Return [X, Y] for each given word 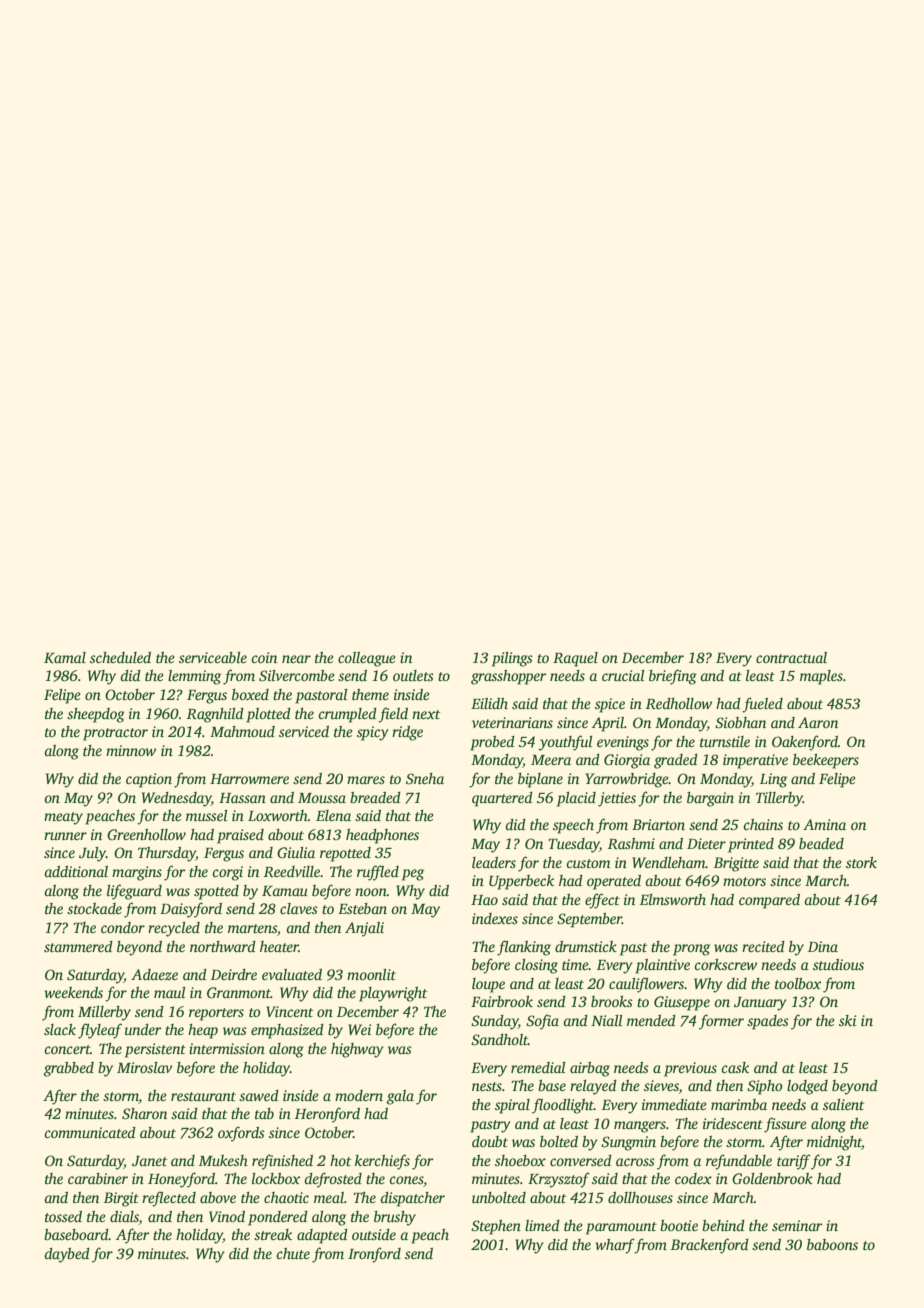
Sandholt [499, 1040]
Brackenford [710, 1246]
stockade [94, 908]
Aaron [818, 722]
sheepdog [96, 715]
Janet [149, 1161]
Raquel [575, 659]
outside [374, 1234]
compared [769, 901]
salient [843, 1104]
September [589, 920]
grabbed [69, 1069]
